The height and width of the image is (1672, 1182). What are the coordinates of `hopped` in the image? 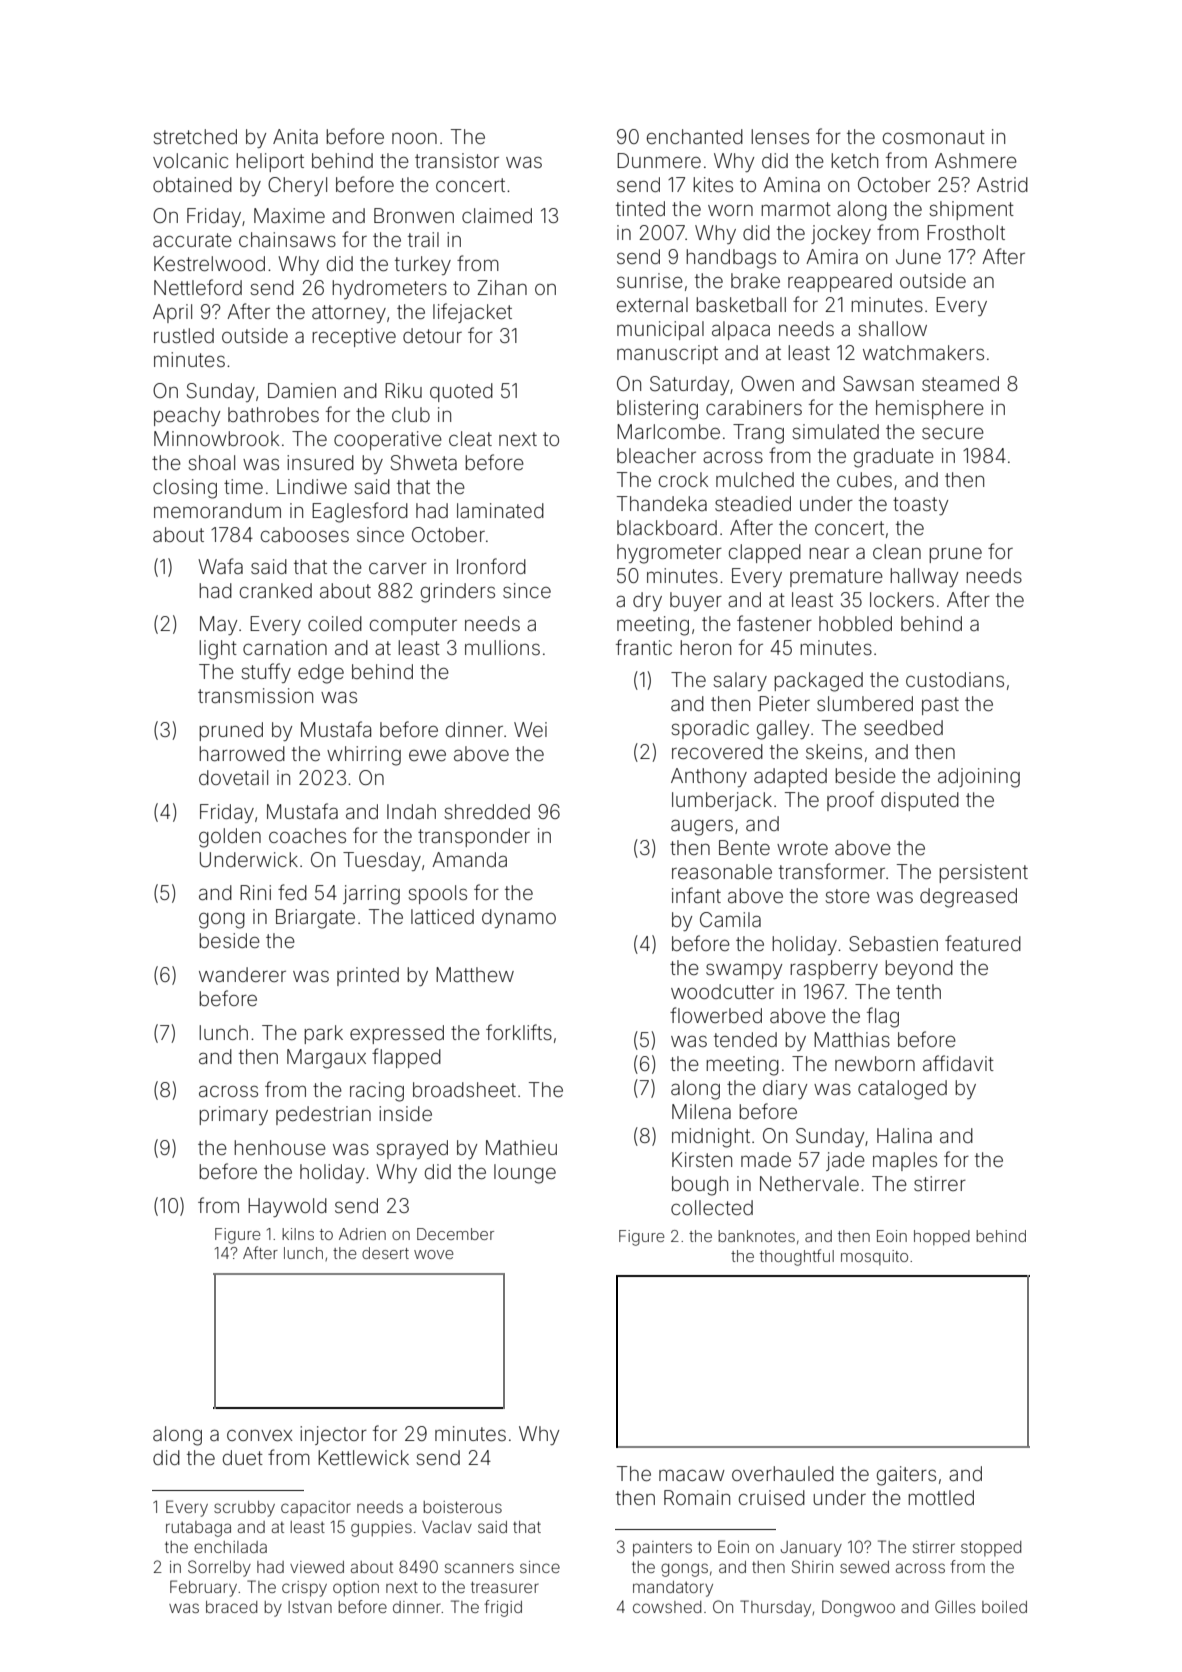 It's located at (942, 1237).
